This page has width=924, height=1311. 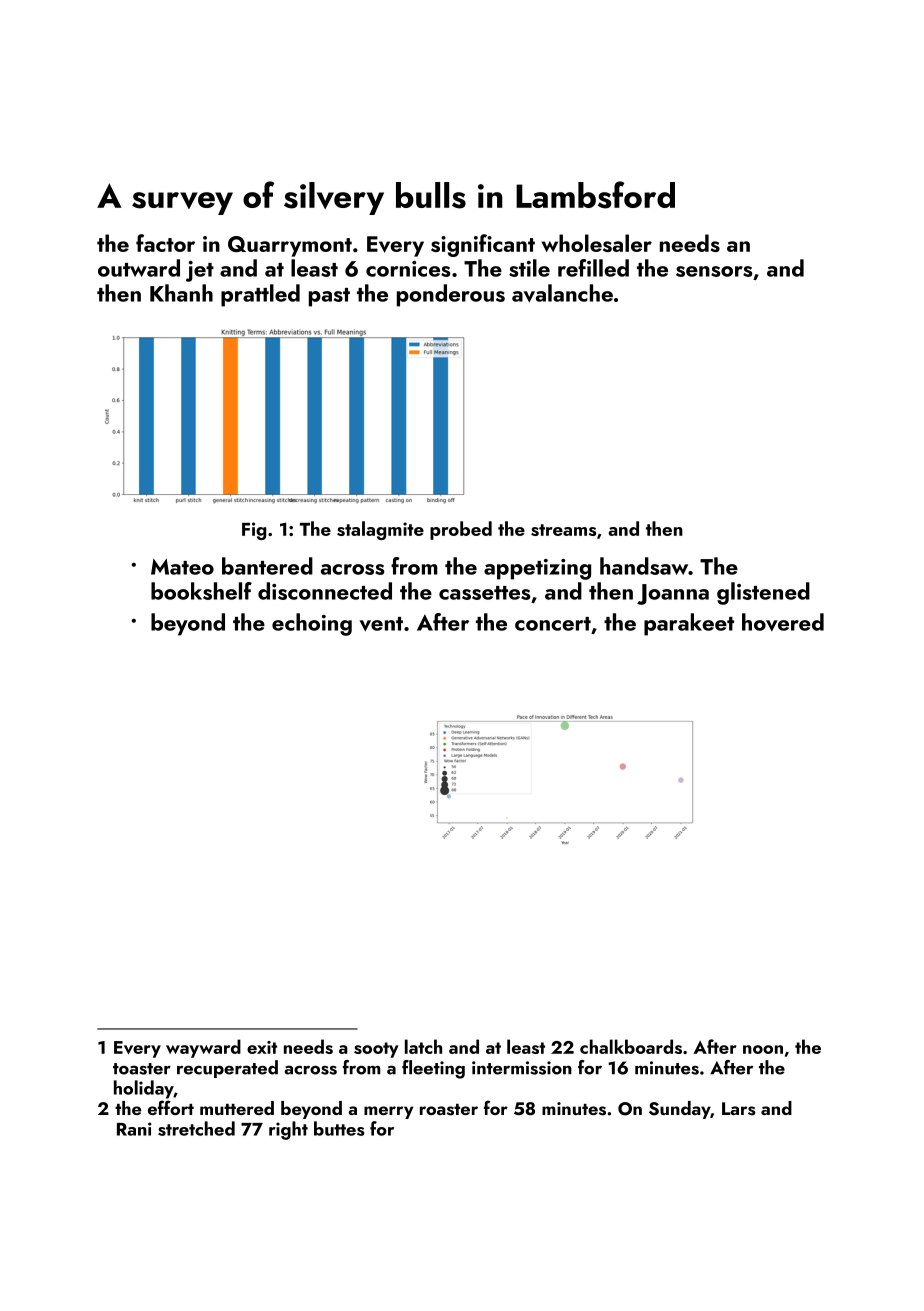 What do you see at coordinates (423, 1046) in the page?
I see `latch` at bounding box center [423, 1046].
